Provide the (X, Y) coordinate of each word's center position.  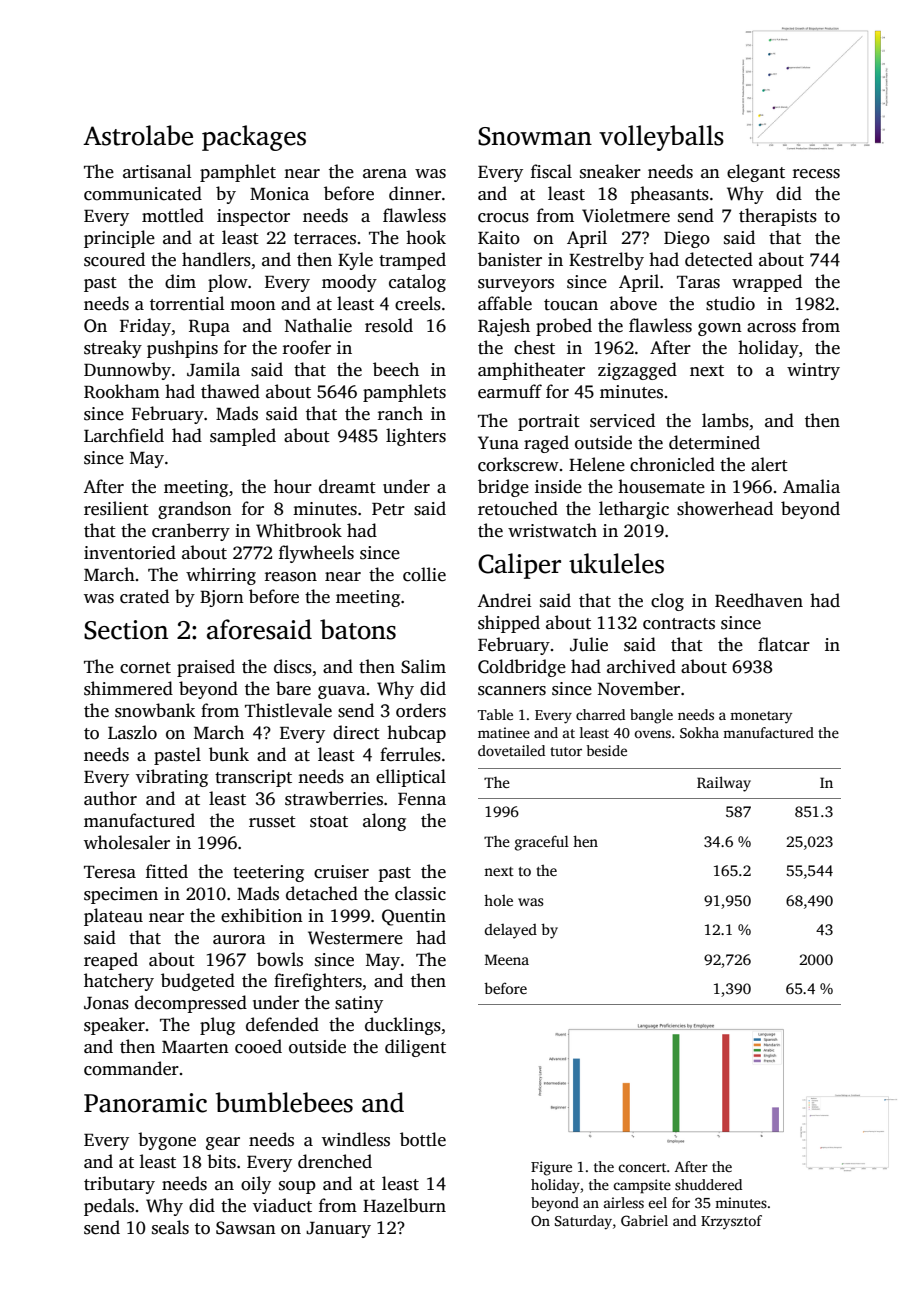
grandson (195, 510)
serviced (622, 420)
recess (816, 174)
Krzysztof (731, 1222)
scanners (512, 691)
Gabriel (644, 1220)
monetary (761, 717)
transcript (253, 778)
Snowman (535, 136)
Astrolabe (138, 135)
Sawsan (246, 1228)
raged (546, 444)
